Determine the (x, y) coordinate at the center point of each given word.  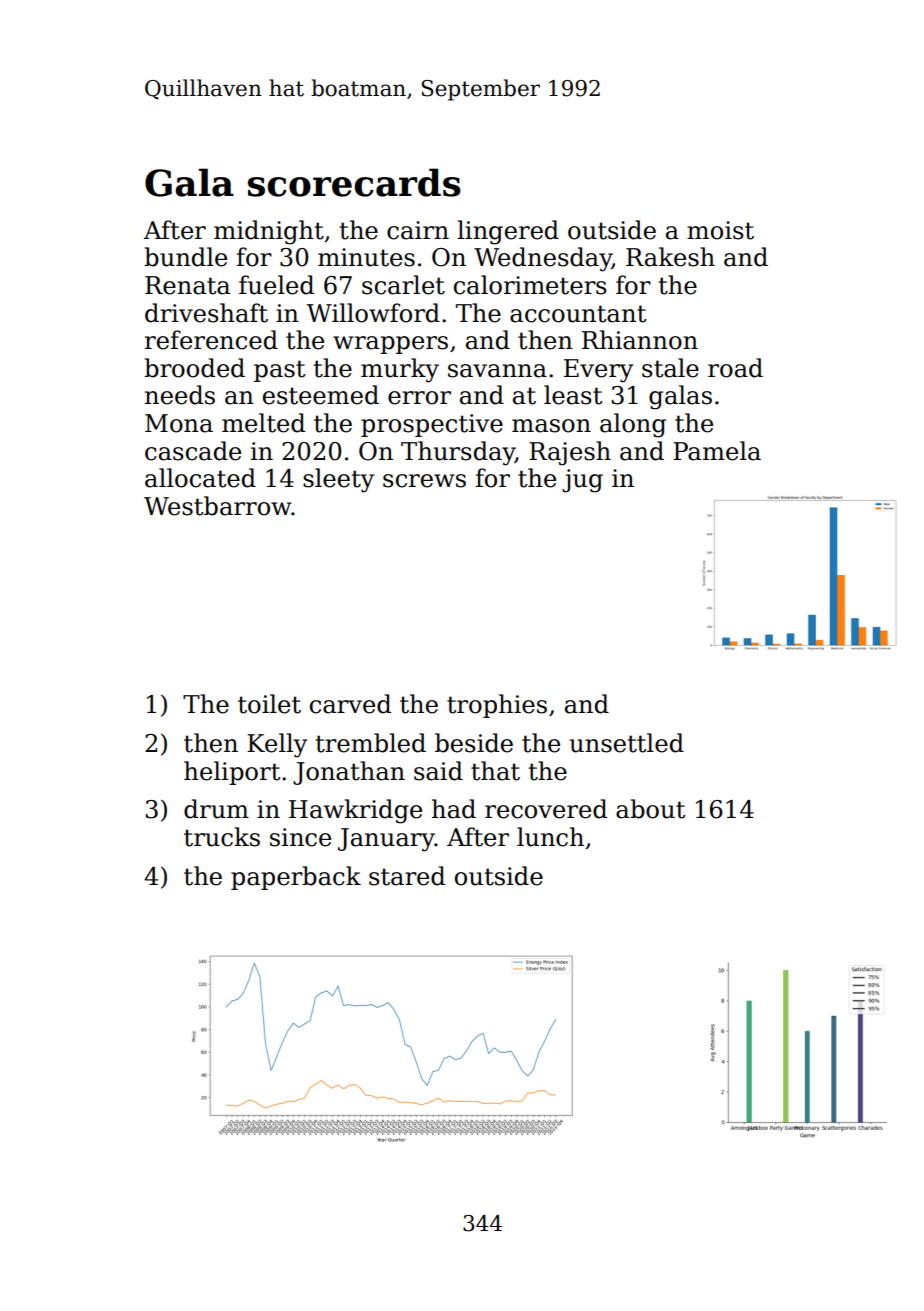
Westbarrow (218, 506)
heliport (232, 773)
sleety (338, 480)
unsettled (626, 743)
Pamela (717, 451)
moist (720, 230)
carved (350, 704)
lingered (508, 232)
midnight (269, 232)
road (735, 368)
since (300, 837)
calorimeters (530, 285)
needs (180, 395)
